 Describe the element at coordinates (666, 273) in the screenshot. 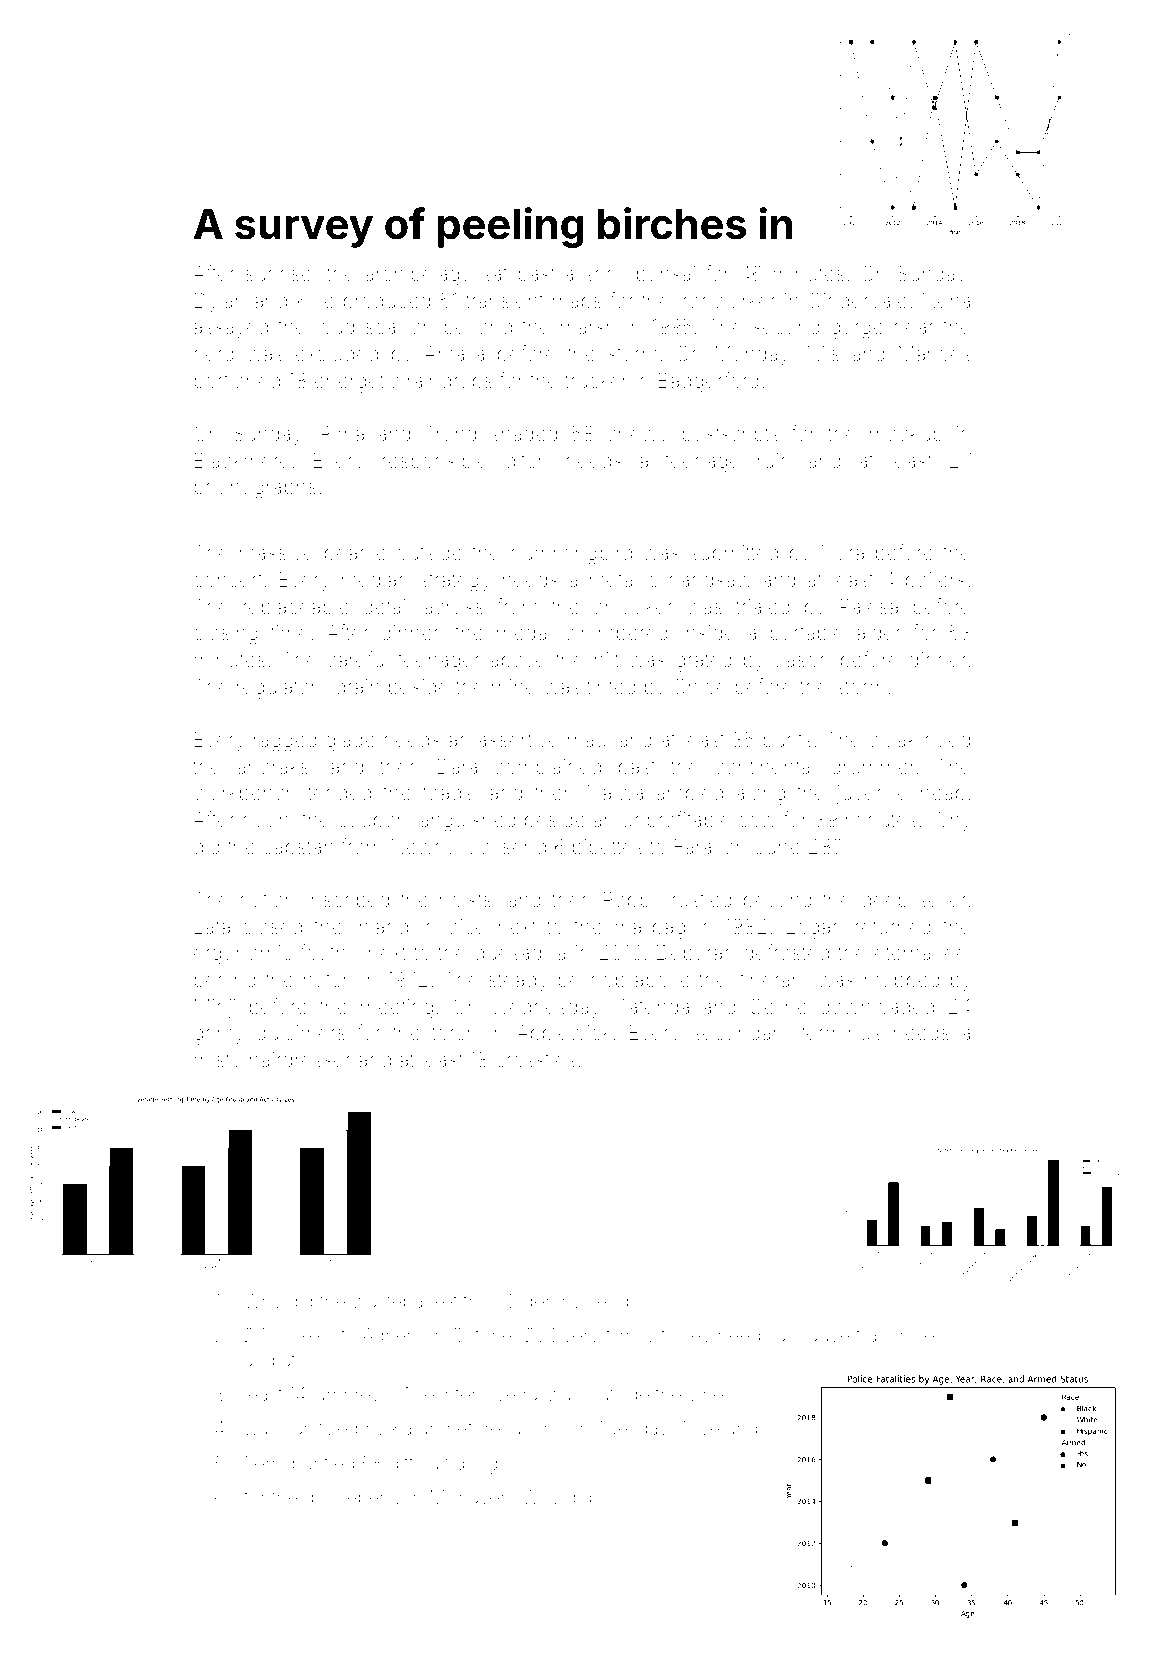

I see `bonsai` at that location.
